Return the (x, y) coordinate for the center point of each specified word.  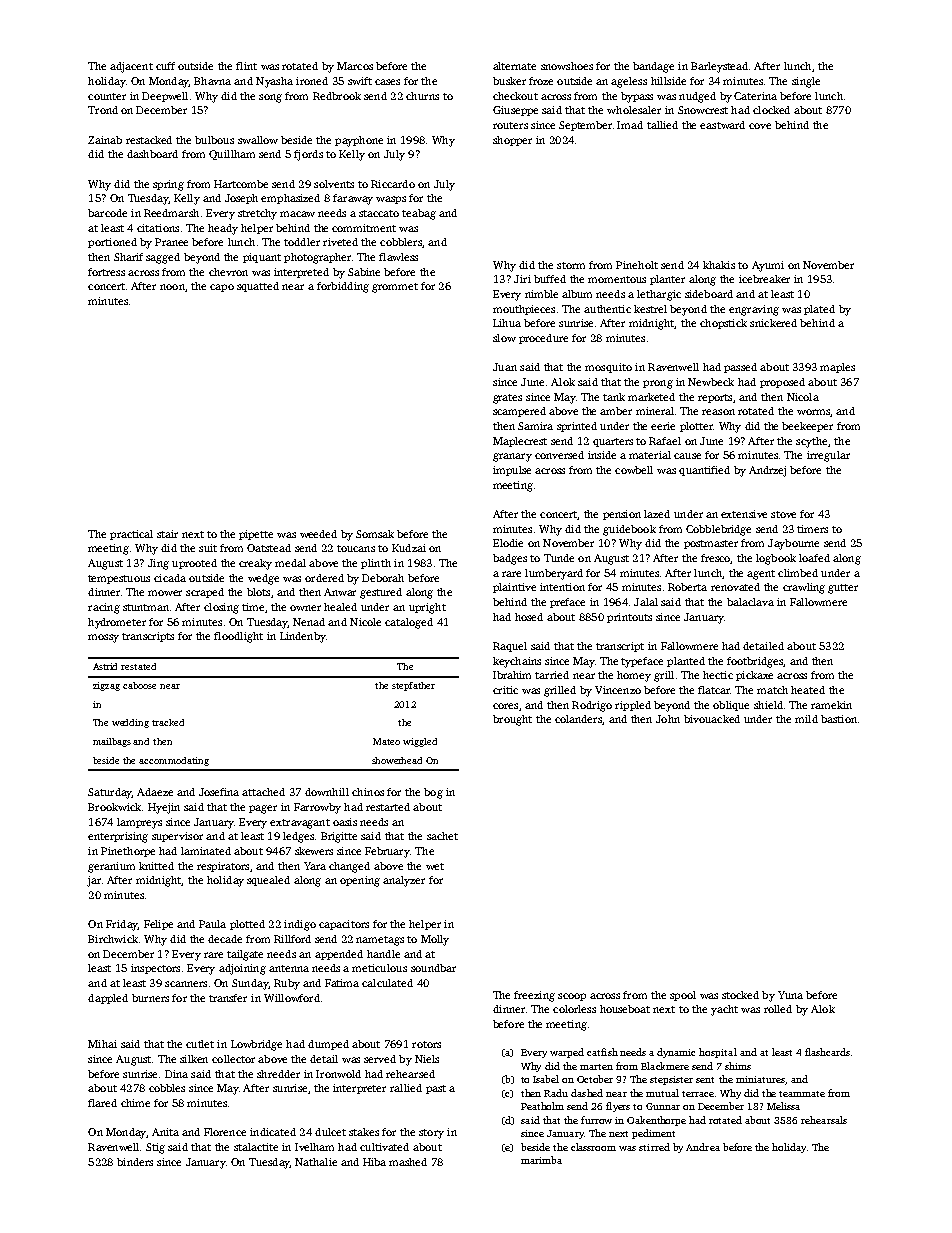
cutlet (200, 1044)
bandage (653, 67)
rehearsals (824, 1120)
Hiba (374, 1162)
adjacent (131, 67)
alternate (514, 66)
